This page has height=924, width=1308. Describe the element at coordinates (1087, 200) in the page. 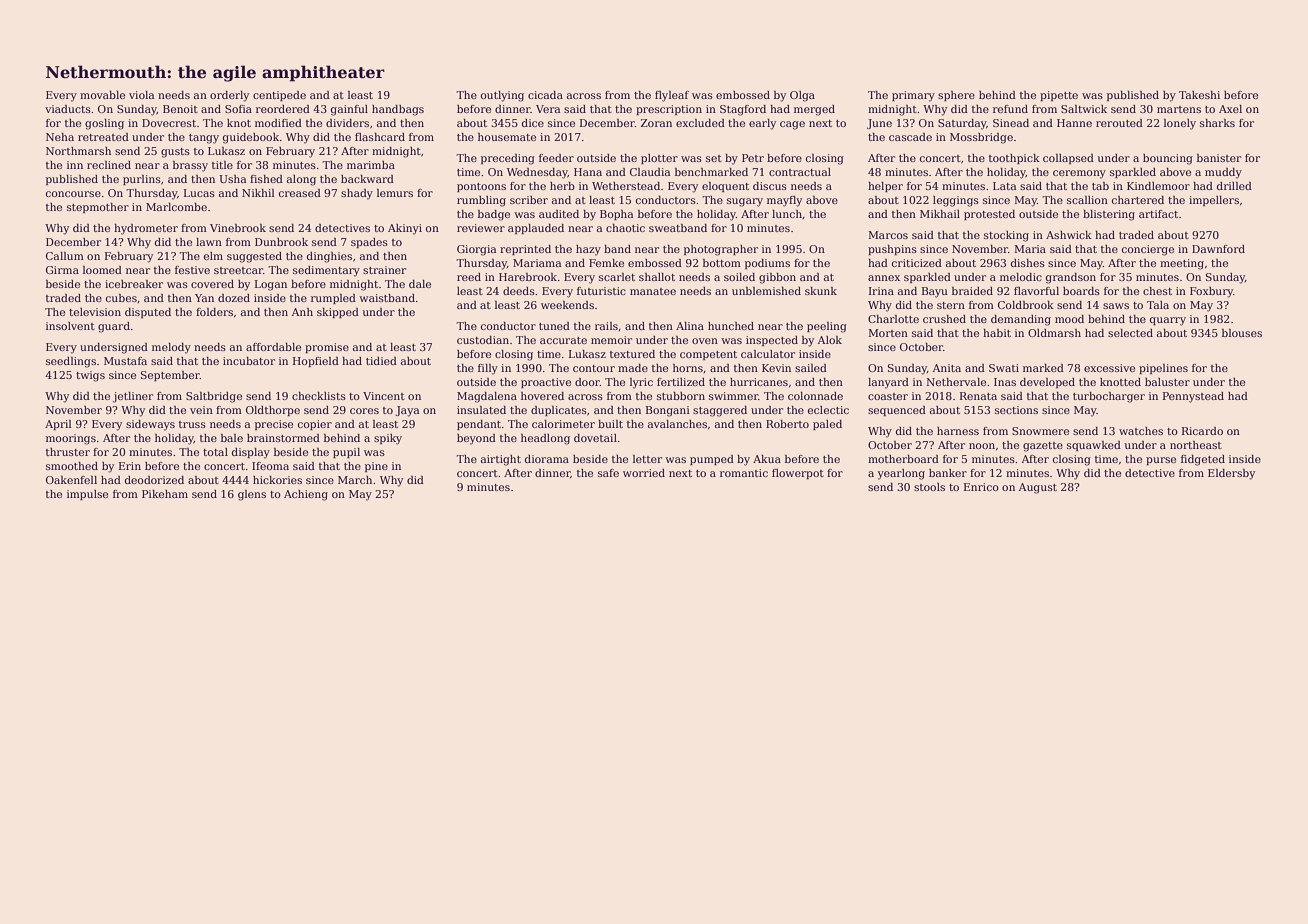

I see `scallion` at that location.
